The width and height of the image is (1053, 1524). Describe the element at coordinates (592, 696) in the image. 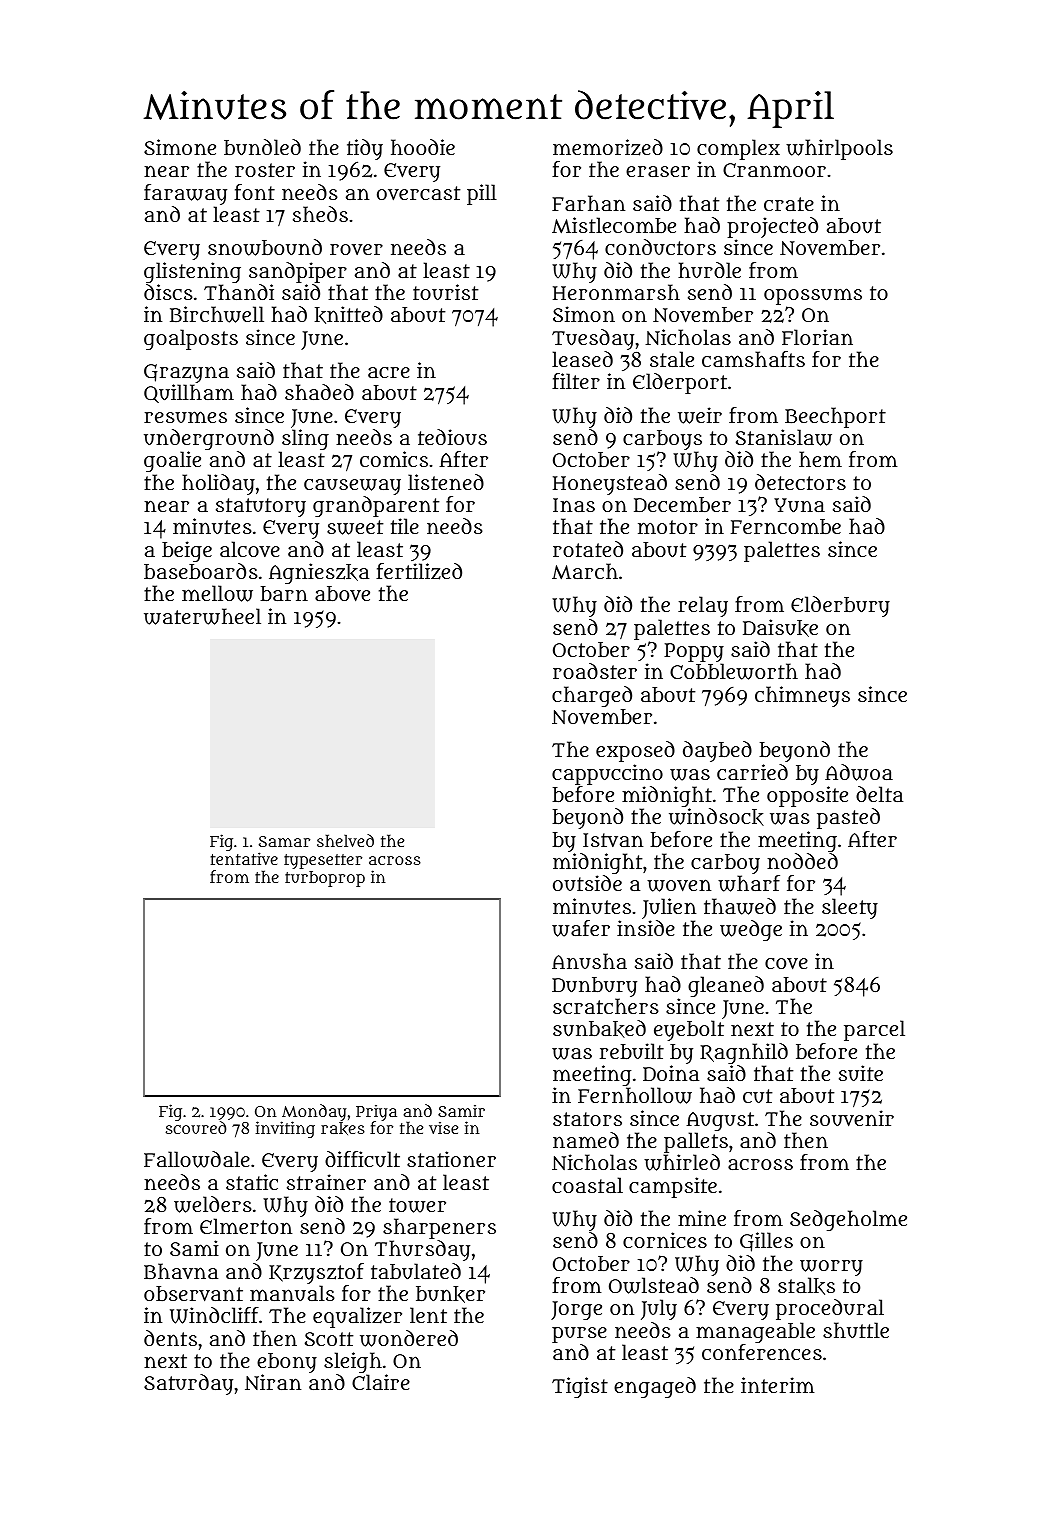

I see `charged` at that location.
